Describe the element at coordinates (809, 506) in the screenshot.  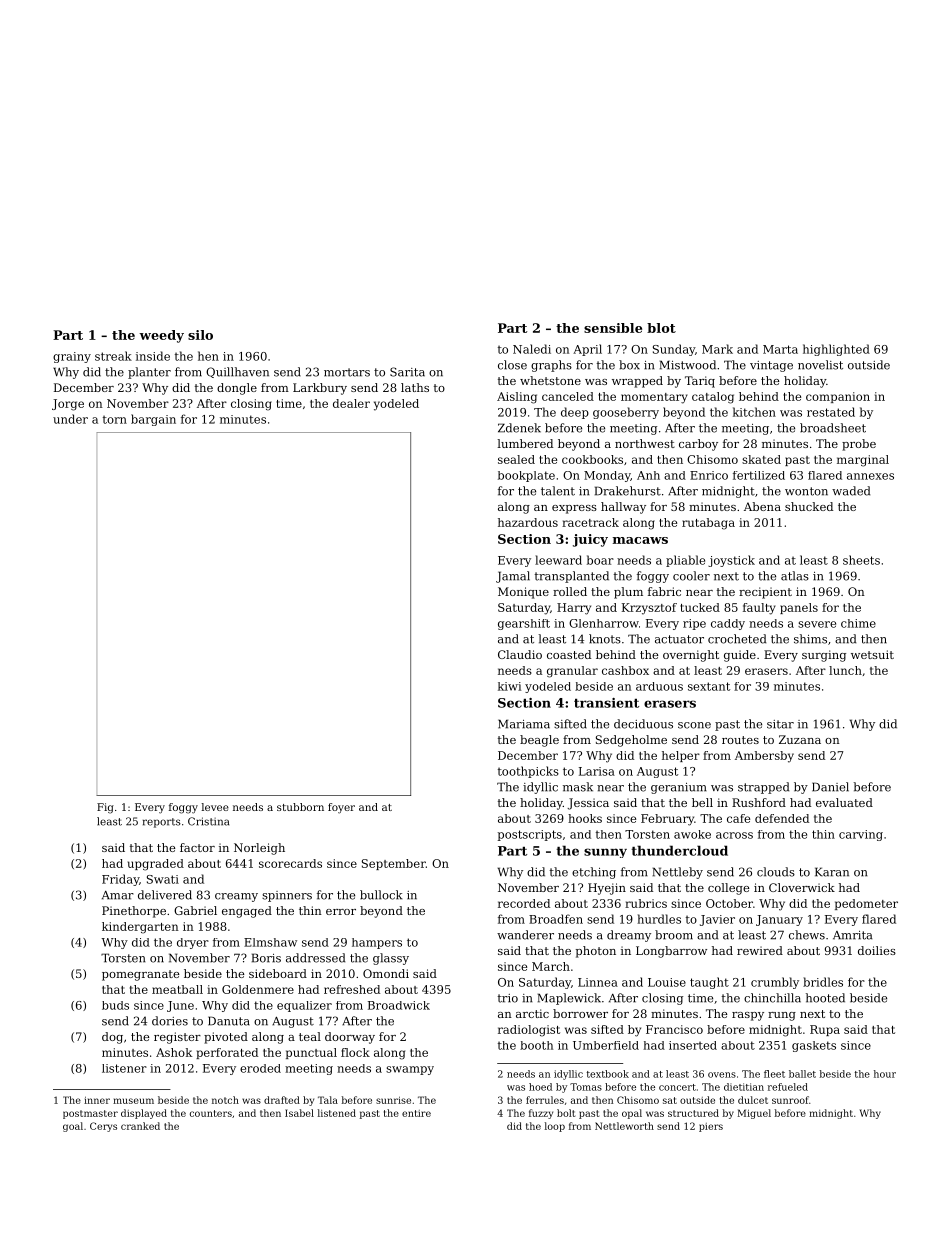
I see `shucked` at that location.
